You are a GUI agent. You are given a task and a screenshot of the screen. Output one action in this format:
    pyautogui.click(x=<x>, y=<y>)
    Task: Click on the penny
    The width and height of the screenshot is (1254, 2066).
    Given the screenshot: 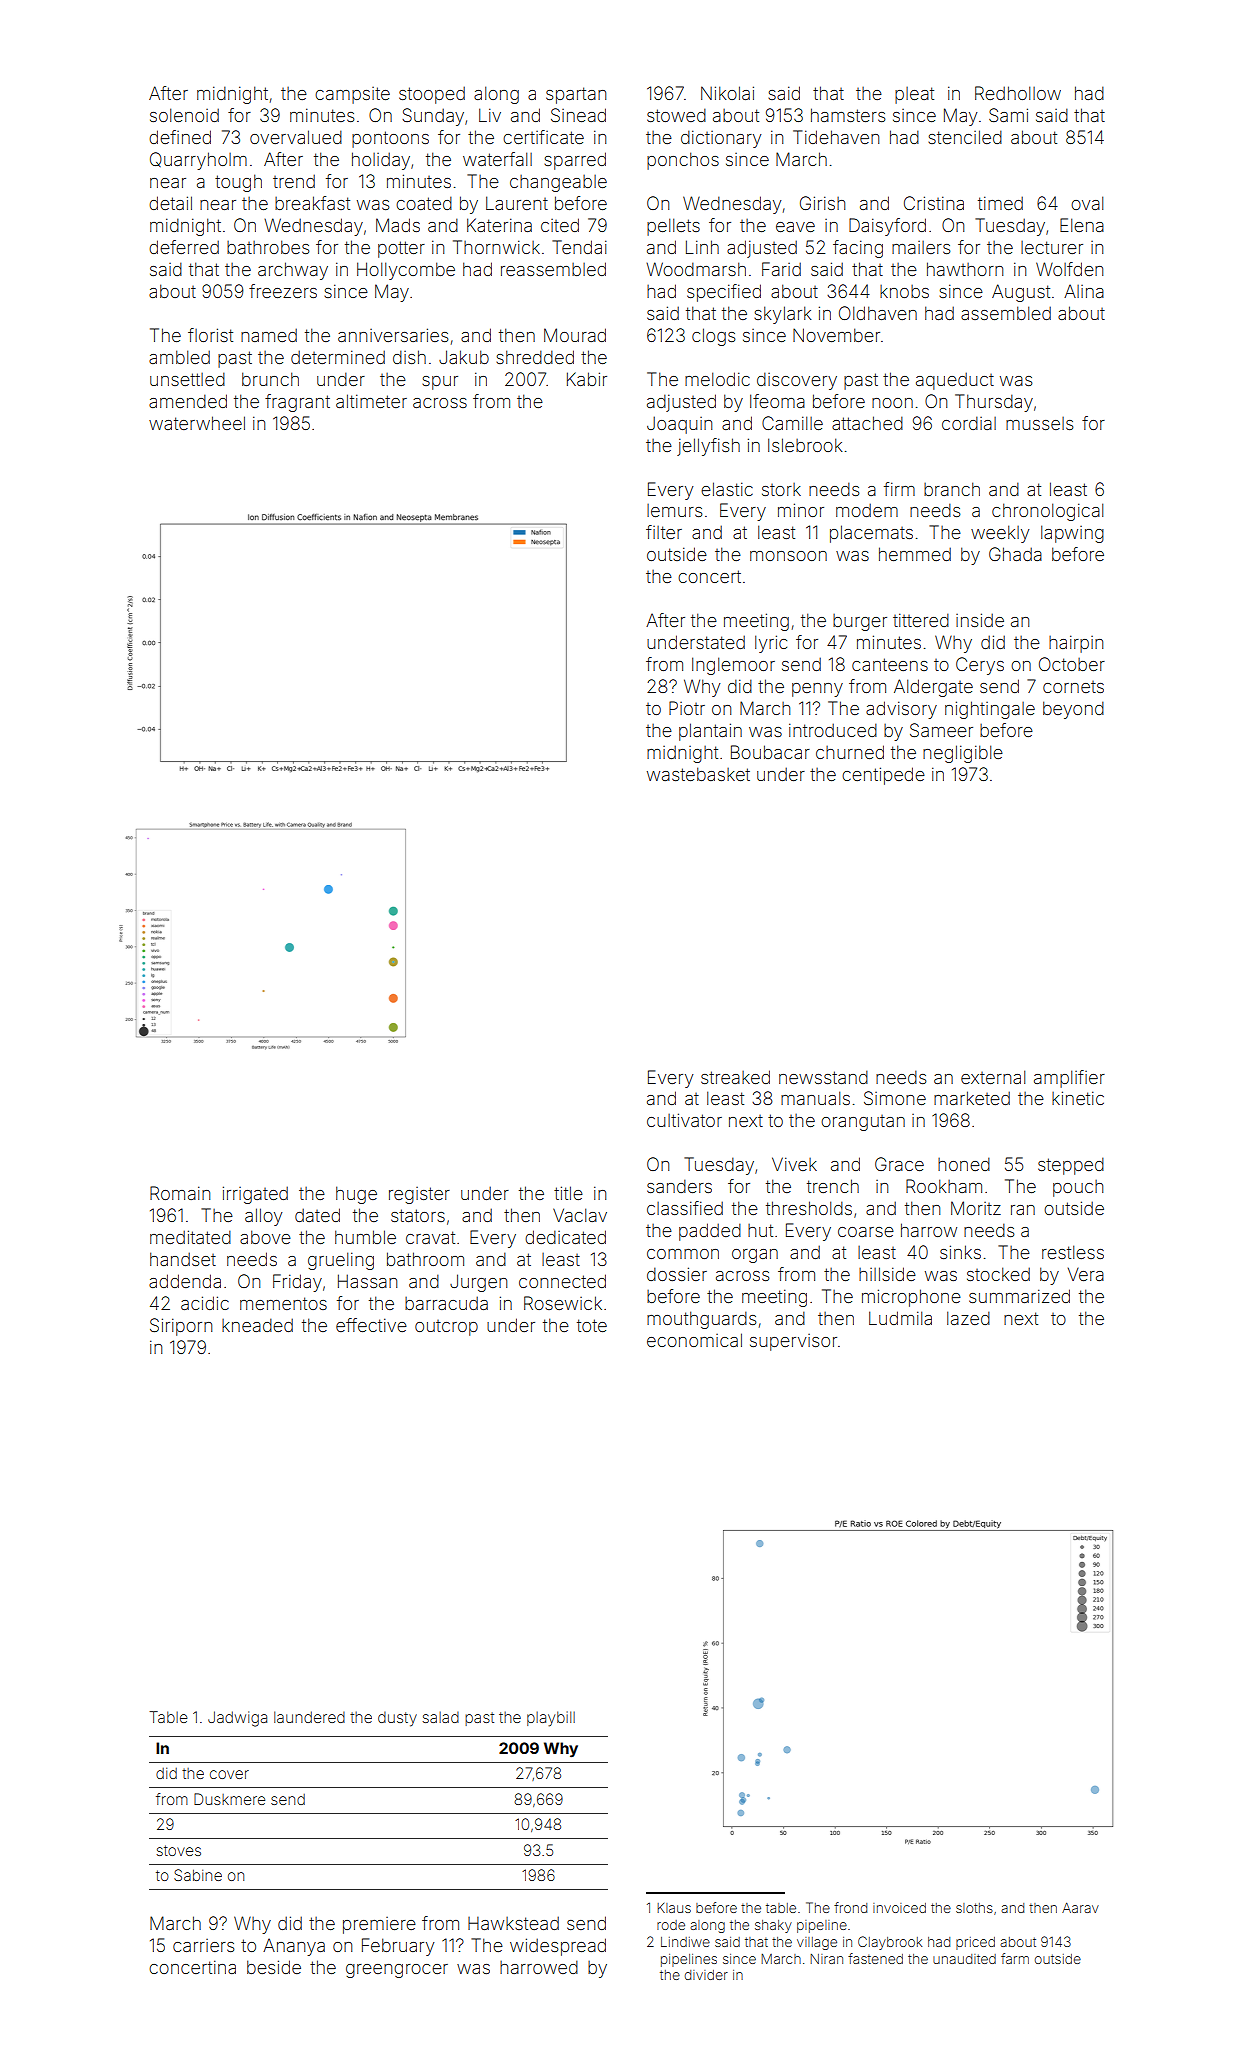 What is the action you would take?
    pyautogui.click(x=817, y=690)
